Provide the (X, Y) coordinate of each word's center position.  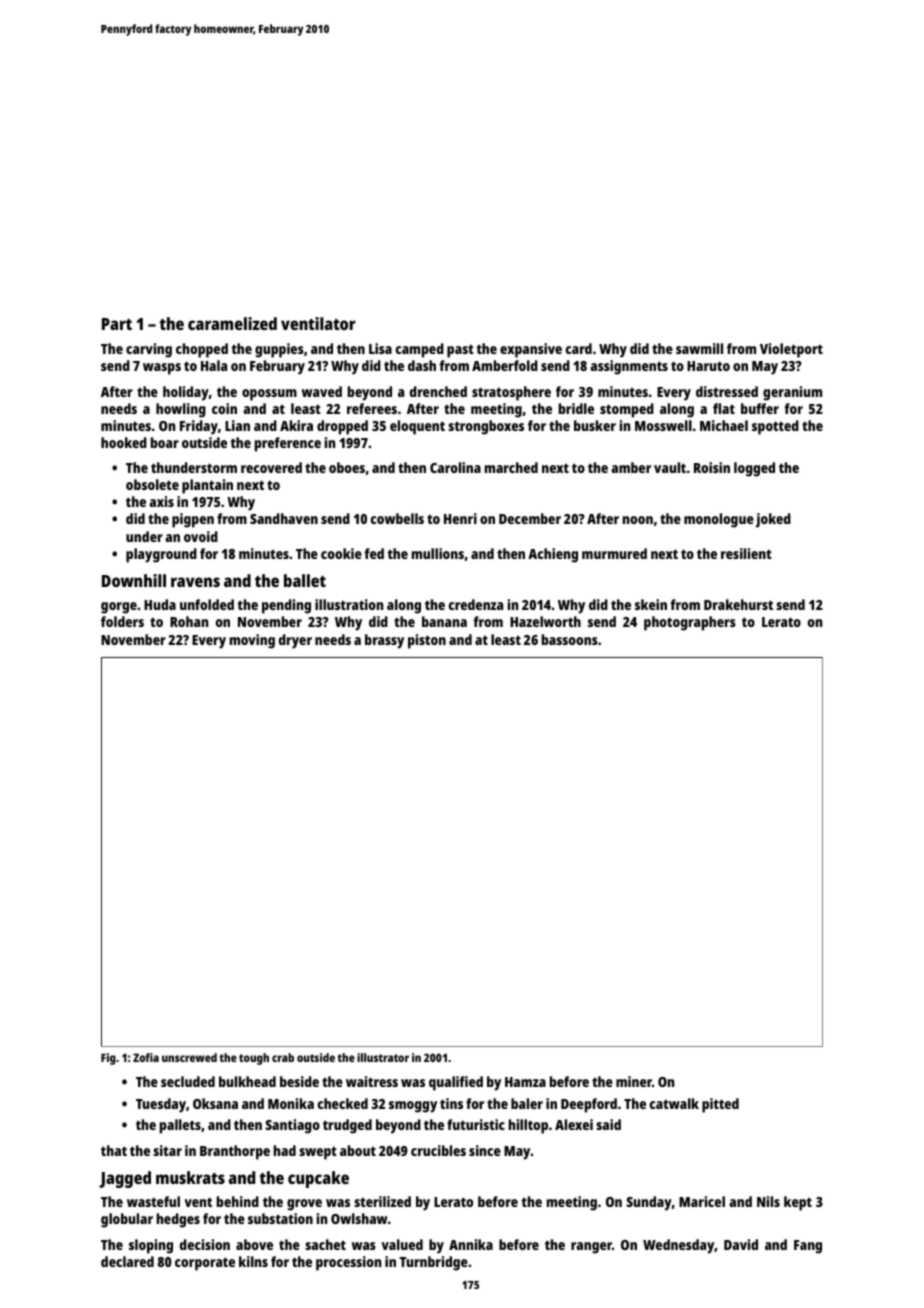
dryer (295, 641)
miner (634, 1081)
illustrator (383, 1057)
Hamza (525, 1082)
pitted (720, 1105)
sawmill (699, 348)
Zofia (146, 1057)
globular (127, 1220)
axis (161, 501)
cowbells (397, 518)
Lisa (380, 348)
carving (149, 350)
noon (638, 520)
